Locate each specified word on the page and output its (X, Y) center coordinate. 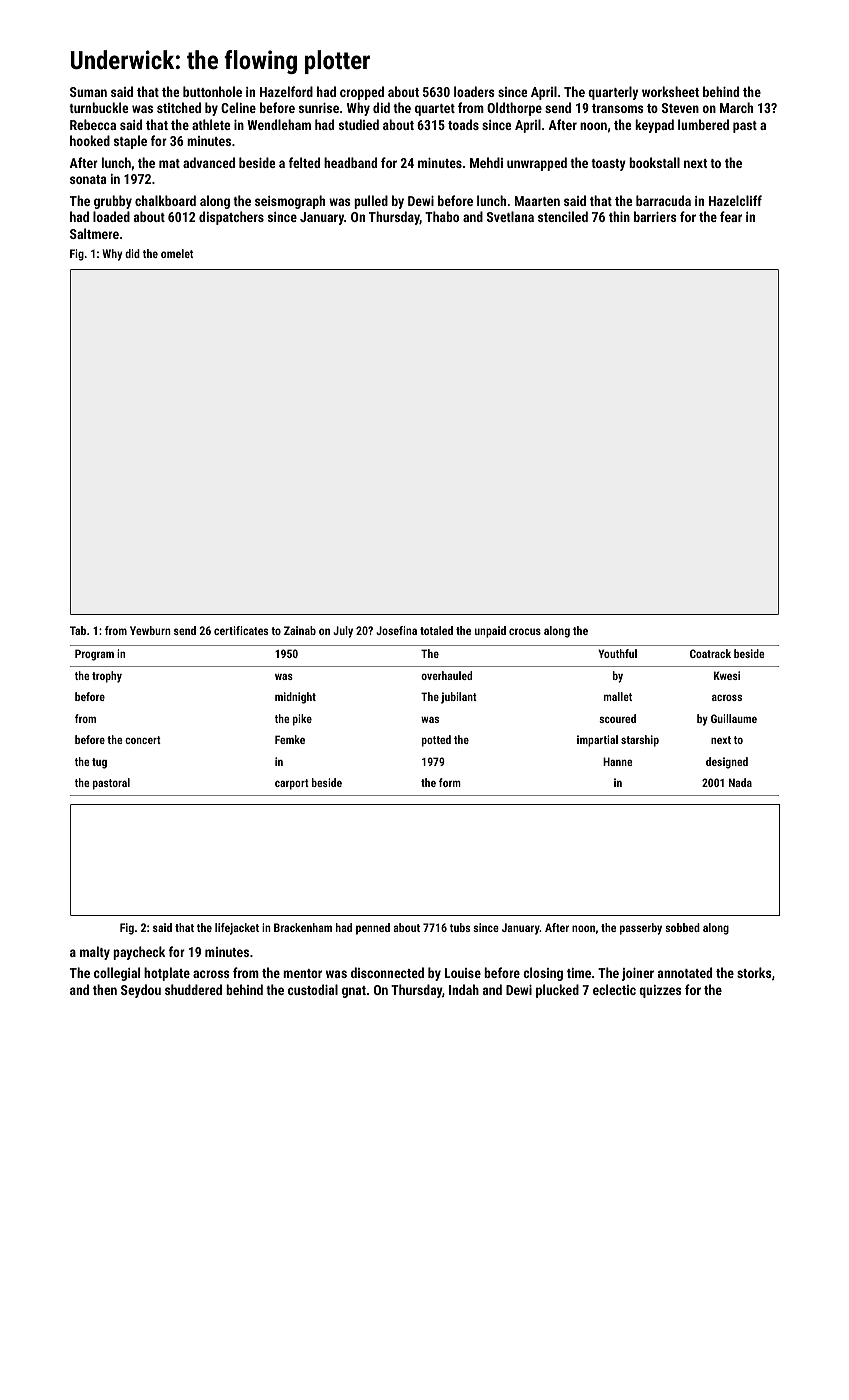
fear (731, 216)
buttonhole (212, 91)
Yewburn (150, 630)
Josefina (396, 630)
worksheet (670, 91)
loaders (474, 91)
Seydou (141, 991)
